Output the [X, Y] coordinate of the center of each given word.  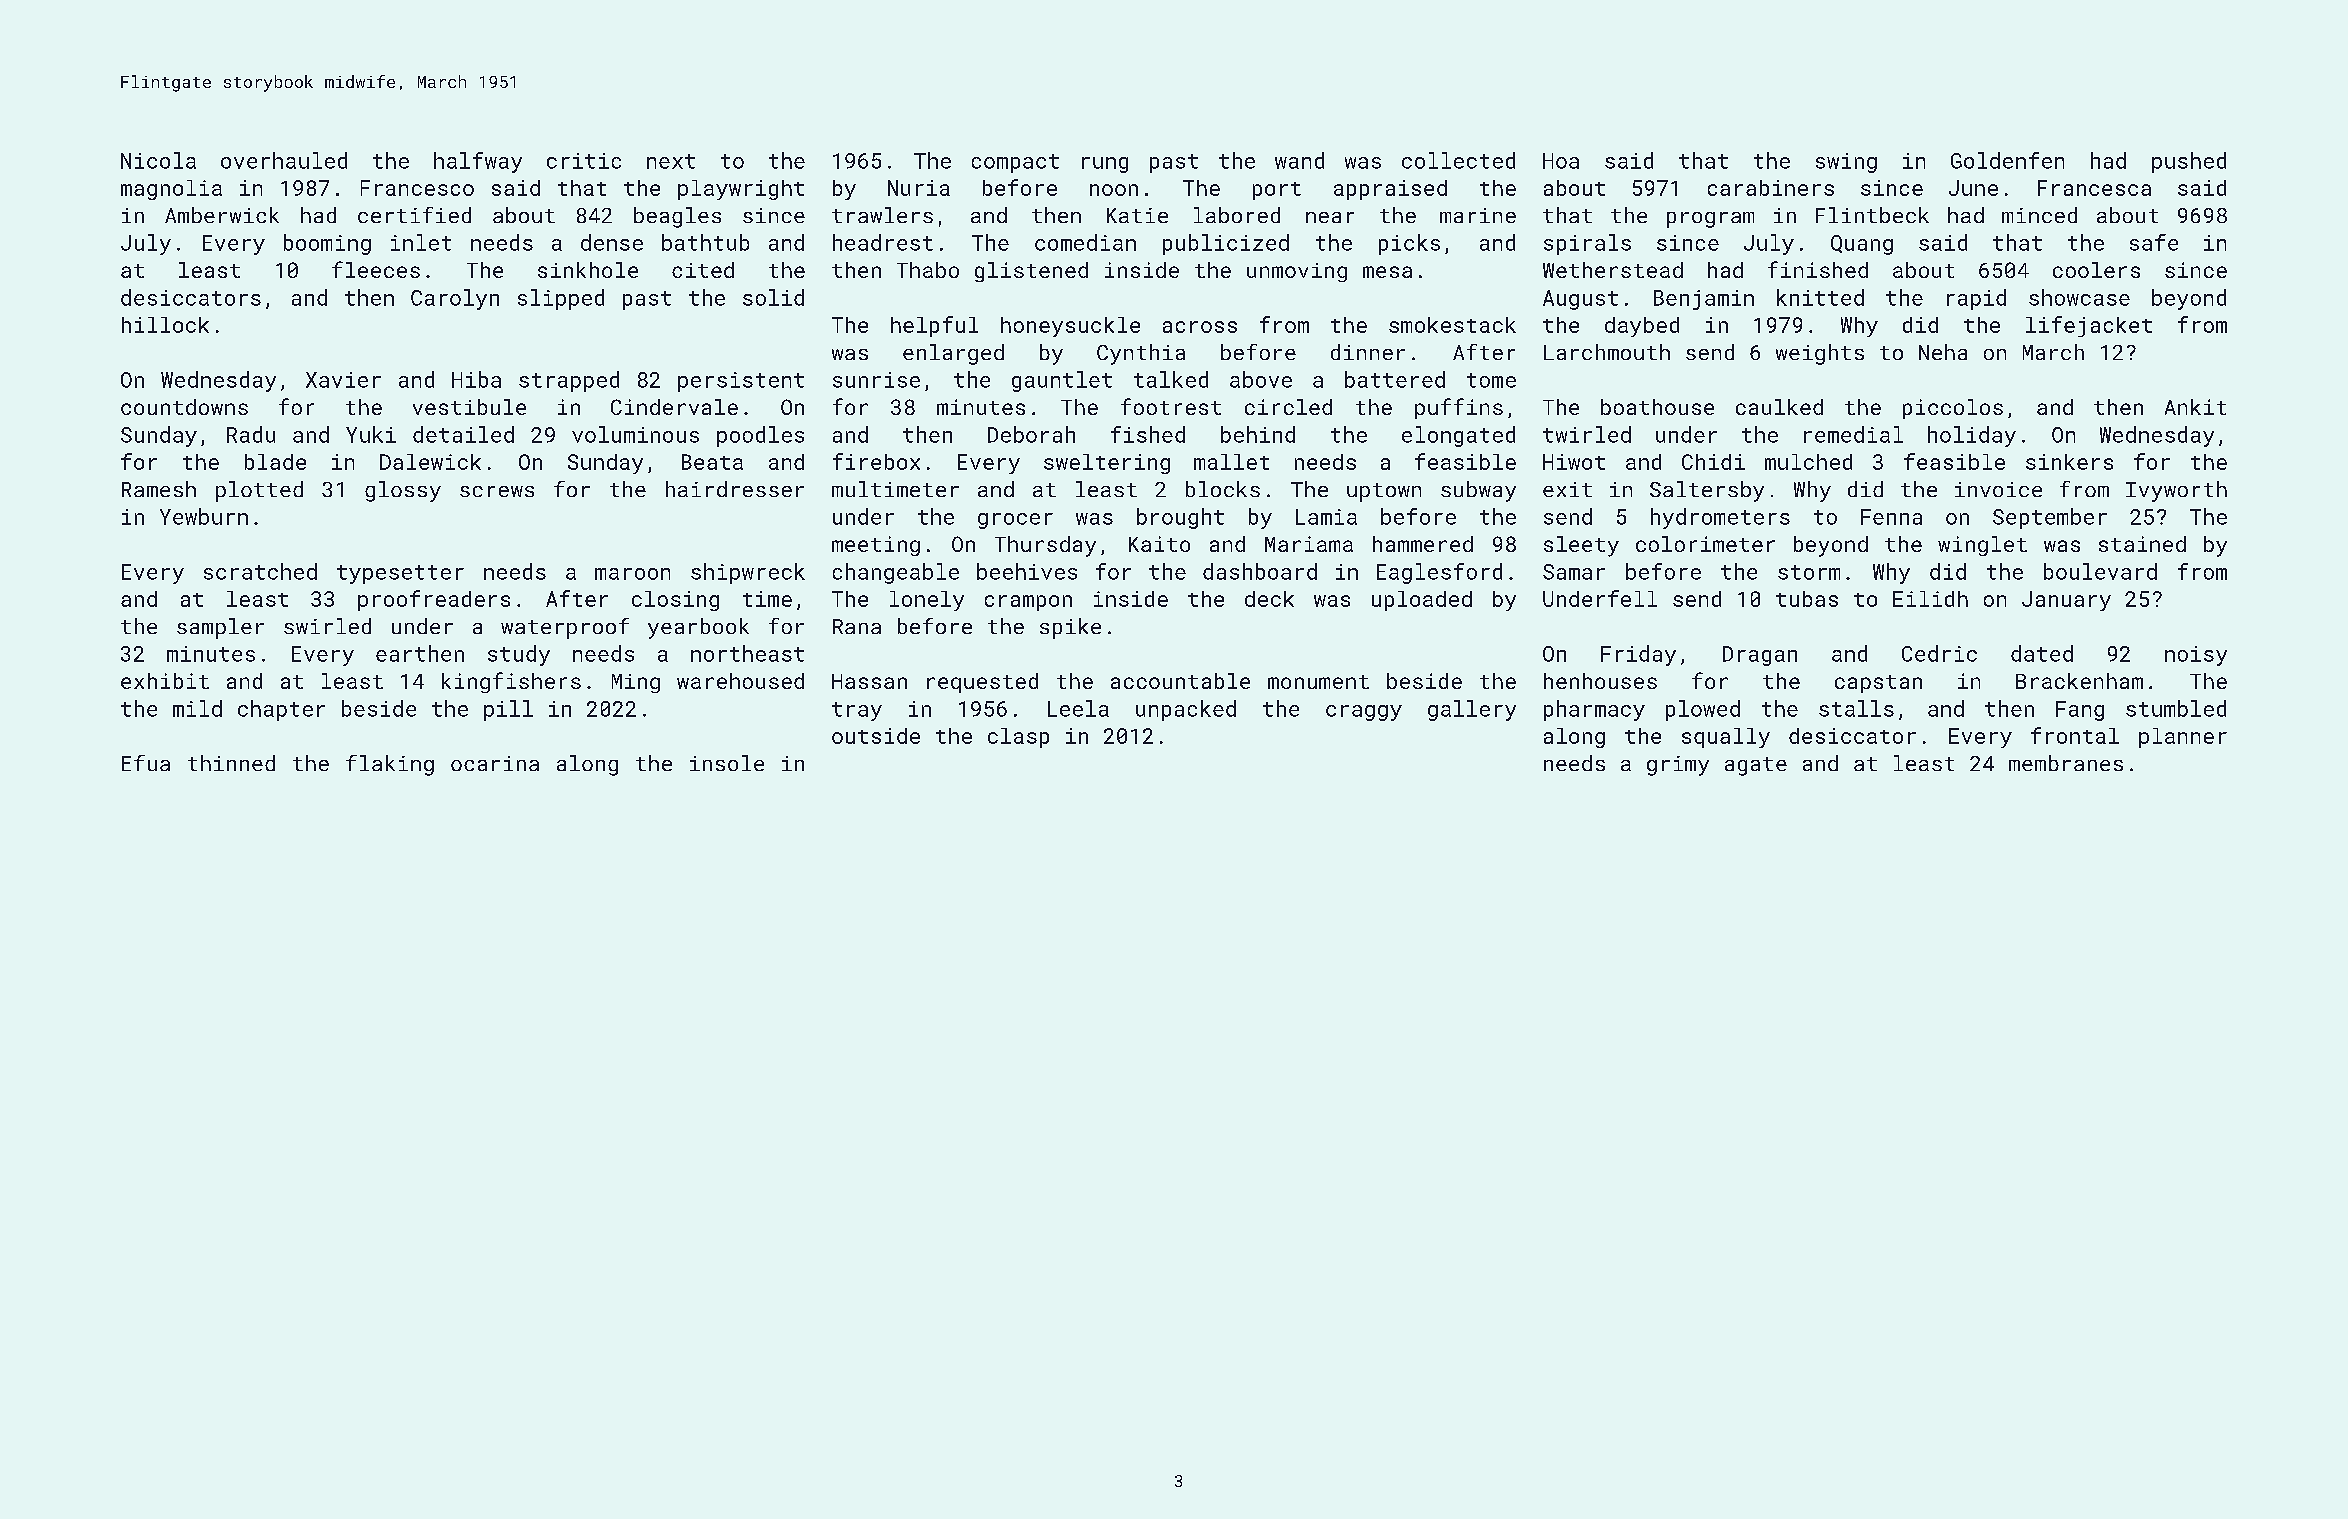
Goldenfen [2007, 160]
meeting [876, 546]
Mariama [1309, 544]
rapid [1976, 299]
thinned [231, 763]
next [671, 161]
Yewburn [204, 516]
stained [2142, 544]
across [1200, 327]
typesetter [400, 574]
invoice [1998, 489]
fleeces [376, 269]
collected [1458, 160]
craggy [1364, 713]
